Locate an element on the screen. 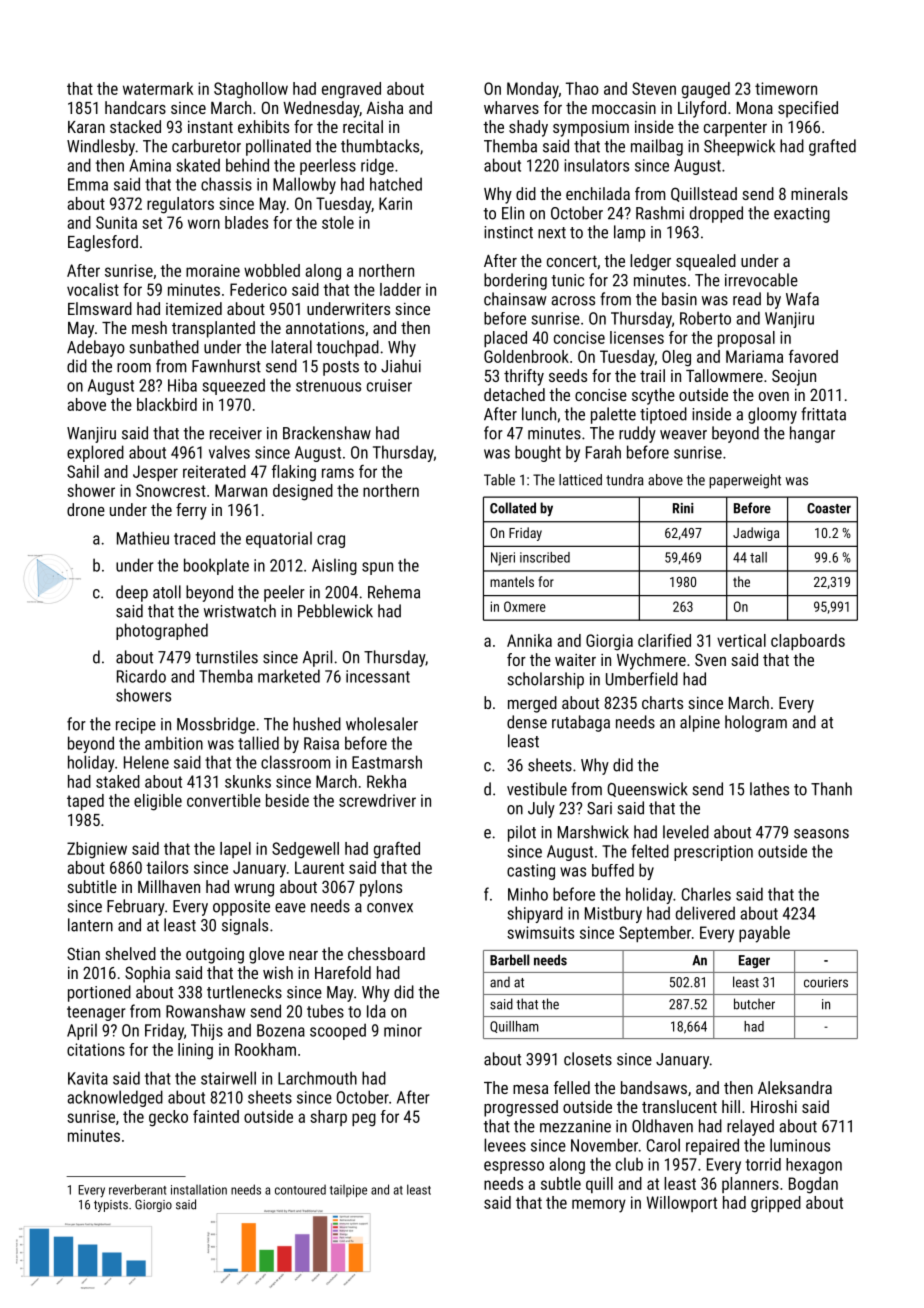 This screenshot has height=1308, width=924. staked is located at coordinates (118, 781).
